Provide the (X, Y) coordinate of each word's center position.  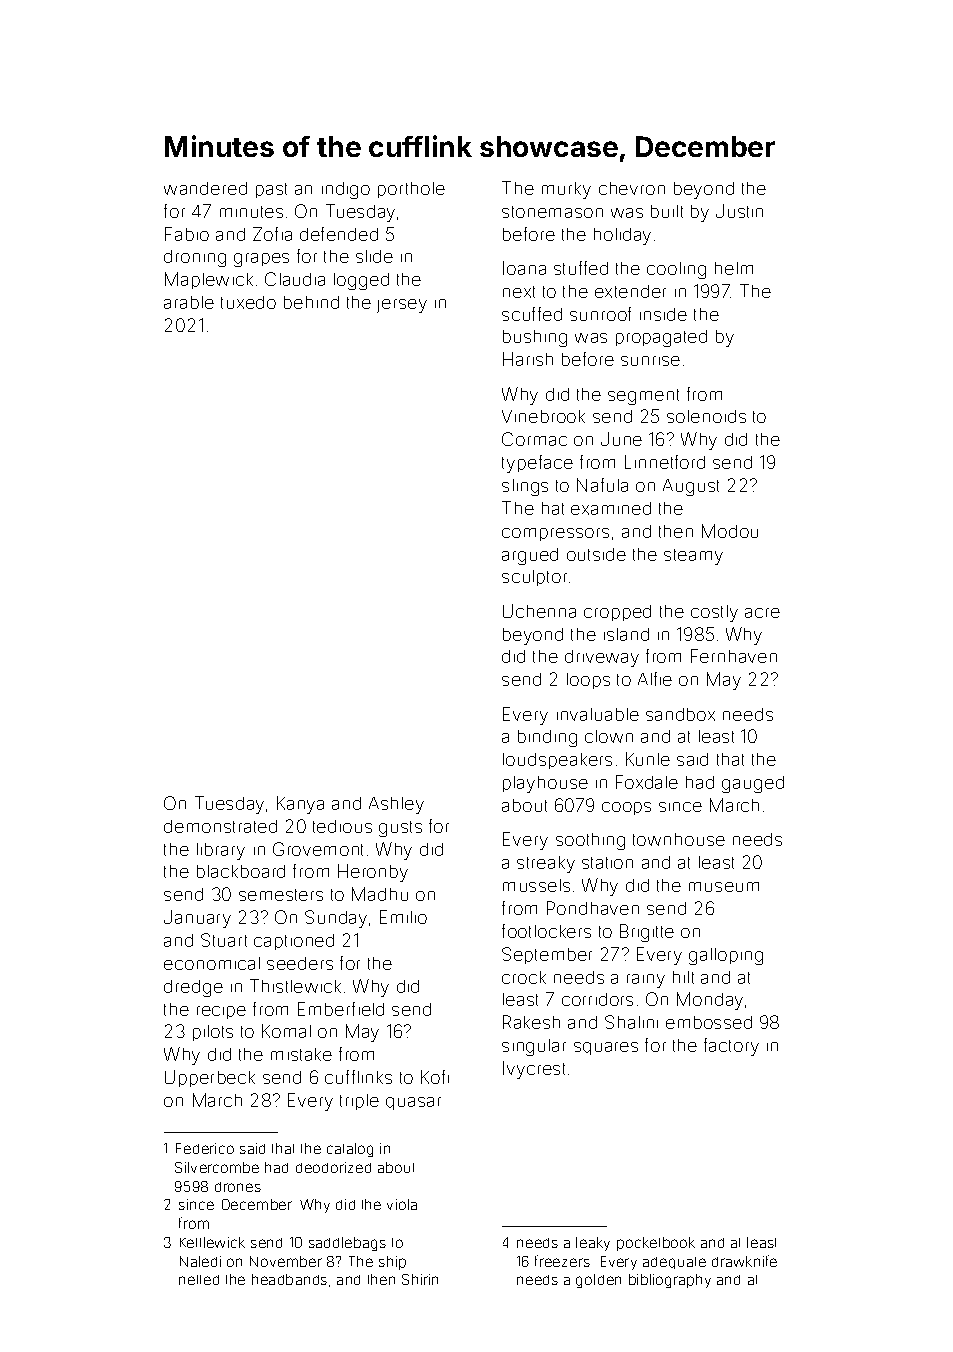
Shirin (420, 1279)
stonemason (552, 212)
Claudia (295, 279)
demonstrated (220, 826)
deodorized (333, 1167)
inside (663, 314)
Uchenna (539, 611)
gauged (753, 784)
